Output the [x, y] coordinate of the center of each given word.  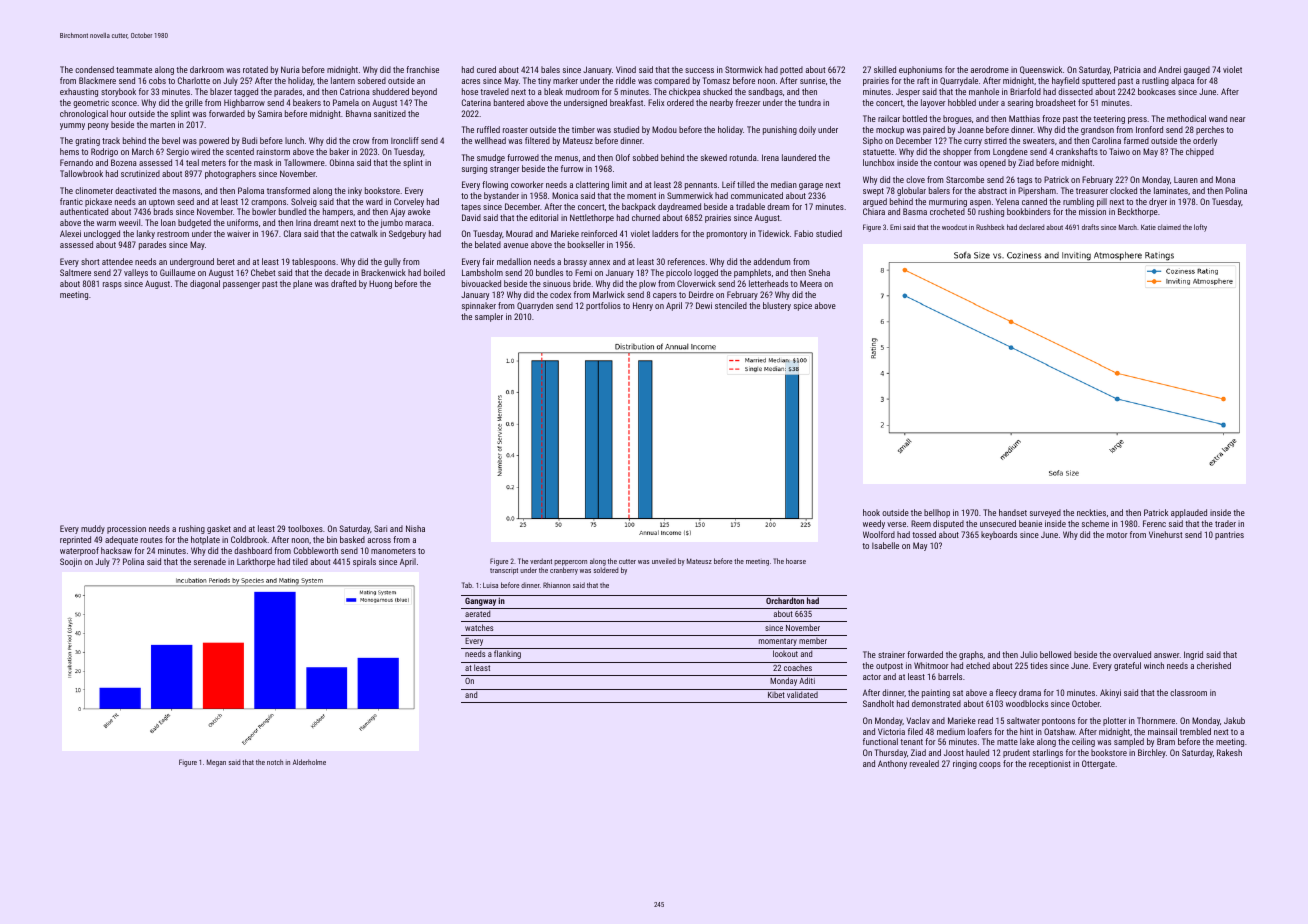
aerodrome [990, 69]
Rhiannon [556, 585]
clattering [592, 185]
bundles [549, 272]
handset [1013, 512]
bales [550, 69]
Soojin [71, 562]
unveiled [664, 561]
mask [263, 162]
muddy [93, 529]
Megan [216, 763]
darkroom [207, 69]
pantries [1229, 535]
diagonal [205, 284]
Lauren [1186, 179]
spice [803, 306]
